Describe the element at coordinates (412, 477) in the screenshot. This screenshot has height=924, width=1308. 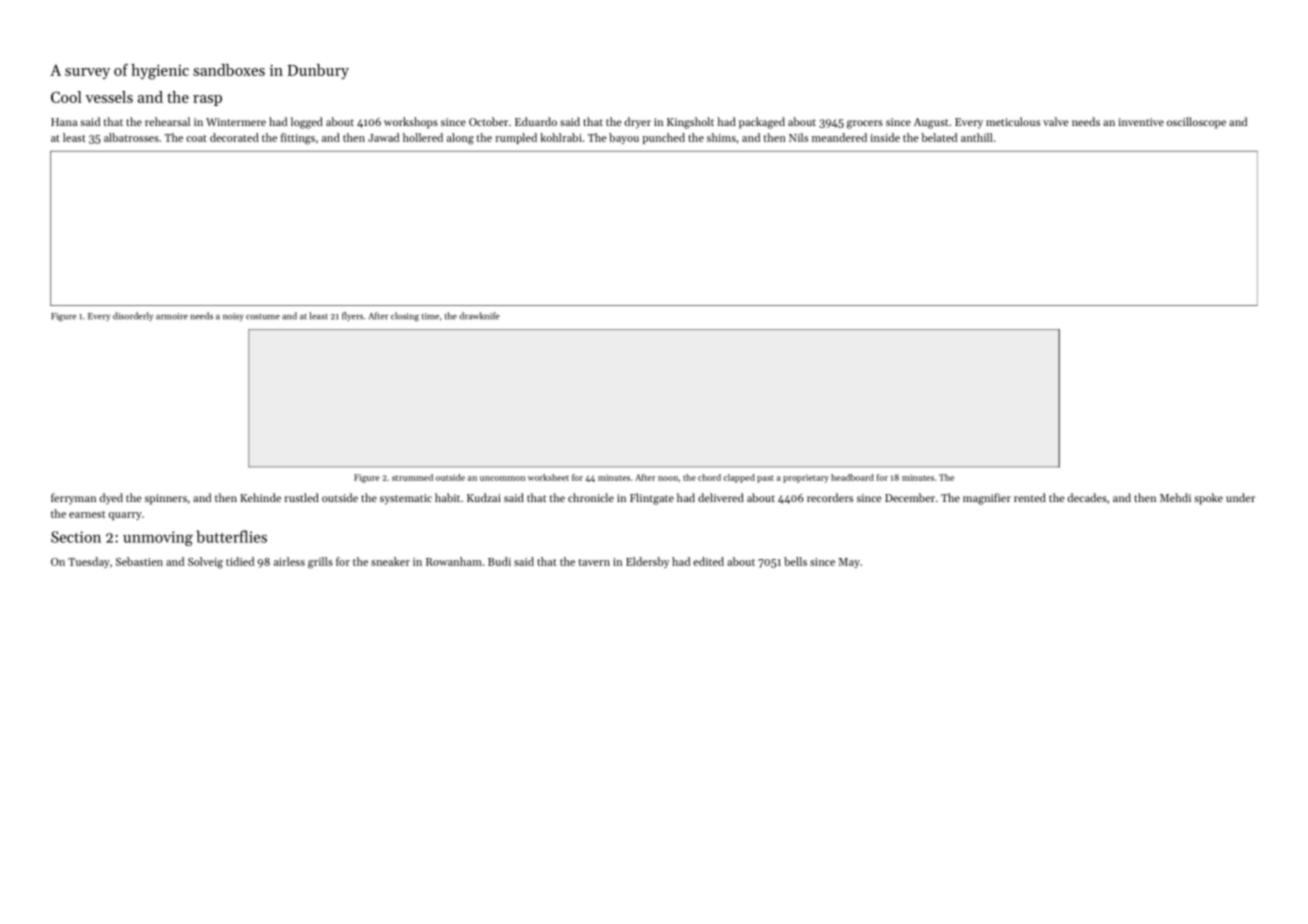
I see `strummed` at that location.
